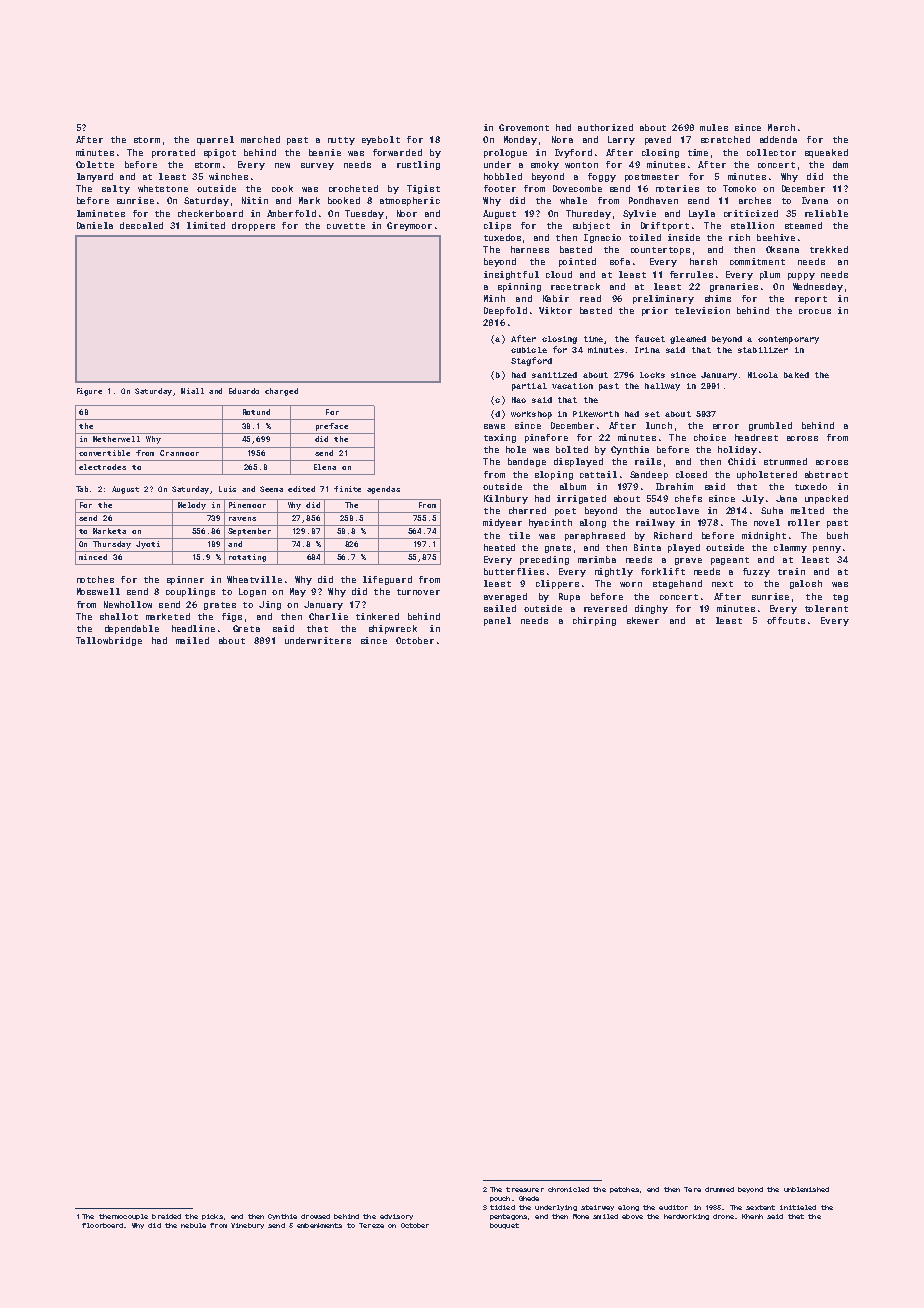 The height and width of the image is (1308, 924). Describe the element at coordinates (193, 1225) in the image. I see `nebula` at that location.
